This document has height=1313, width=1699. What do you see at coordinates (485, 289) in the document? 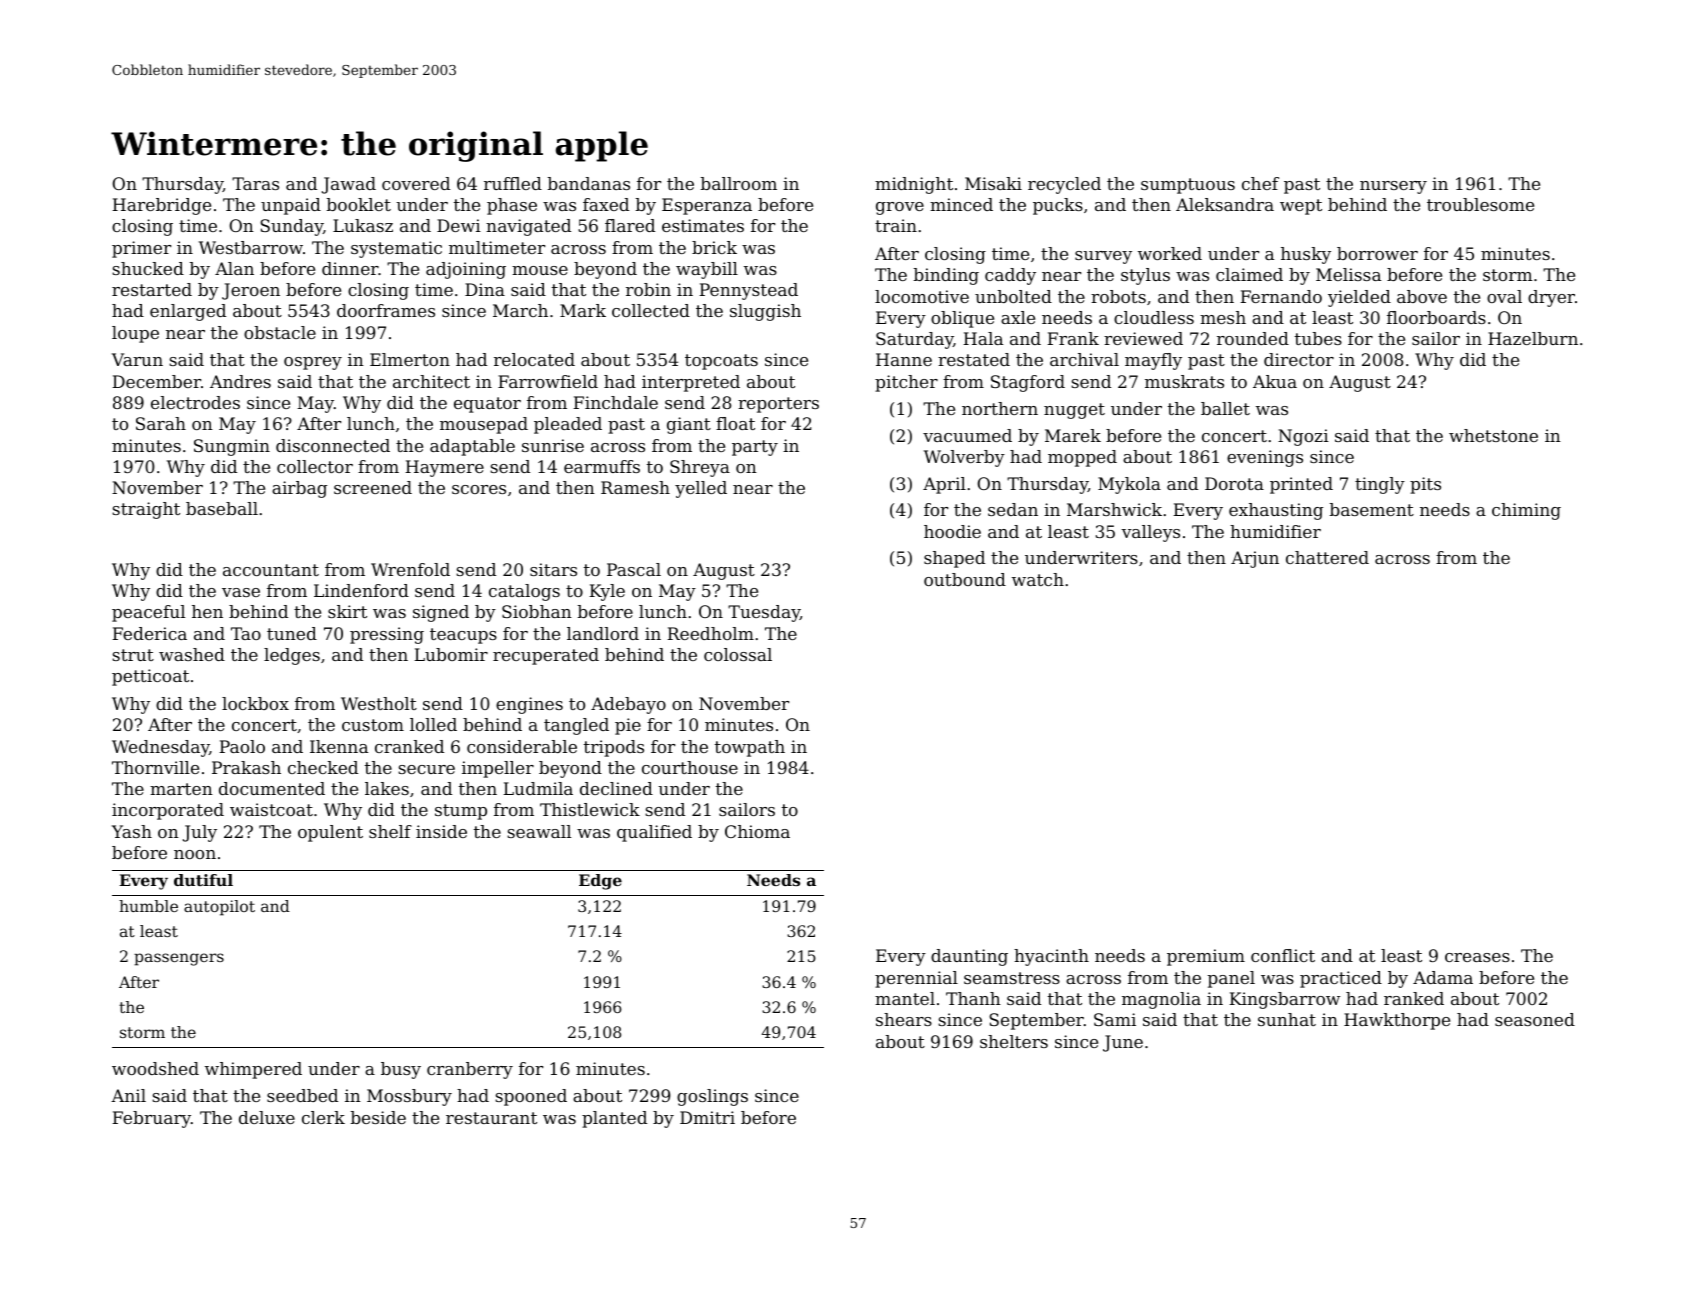
I see `Dina` at bounding box center [485, 289].
